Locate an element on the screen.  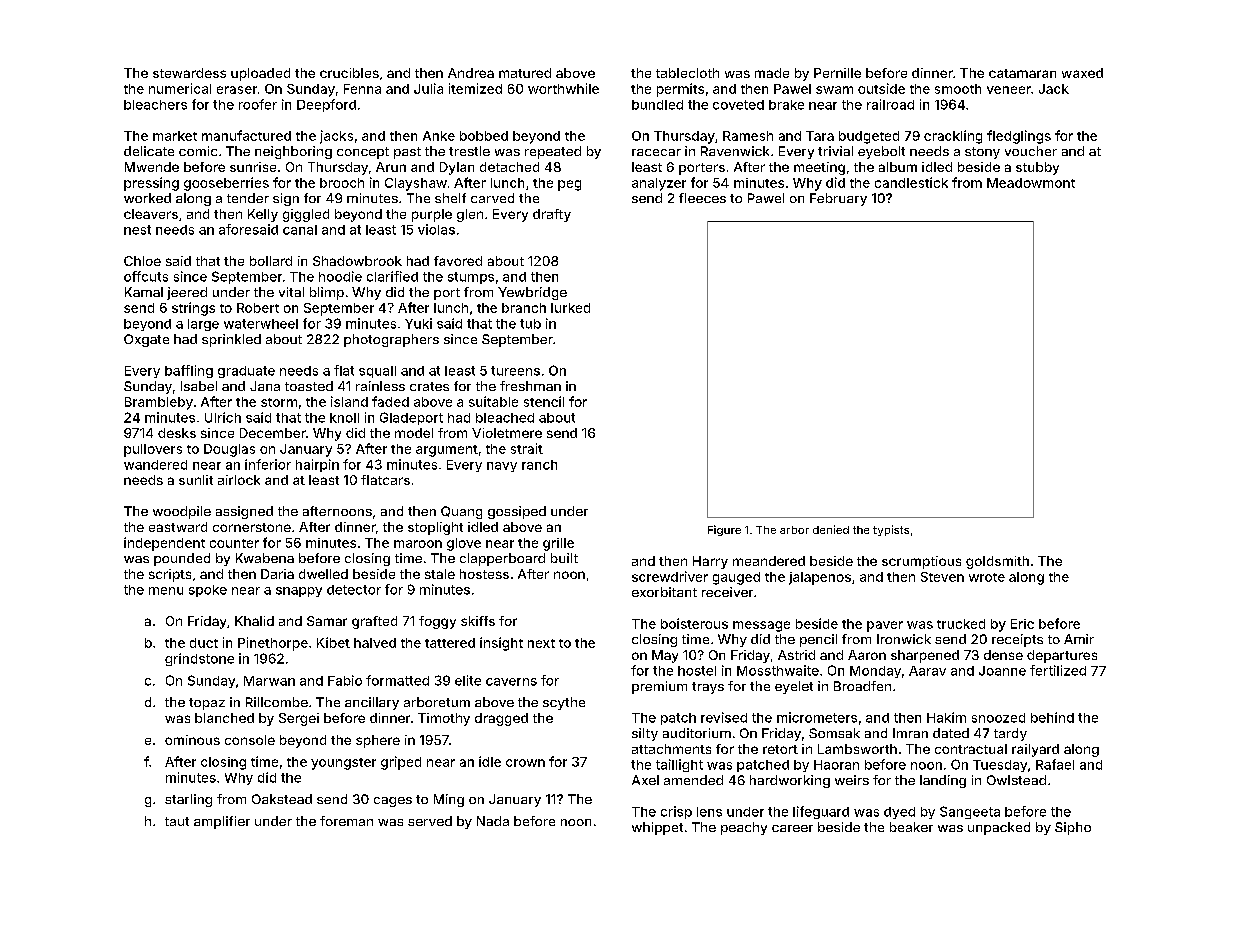
waxed is located at coordinates (1082, 73).
